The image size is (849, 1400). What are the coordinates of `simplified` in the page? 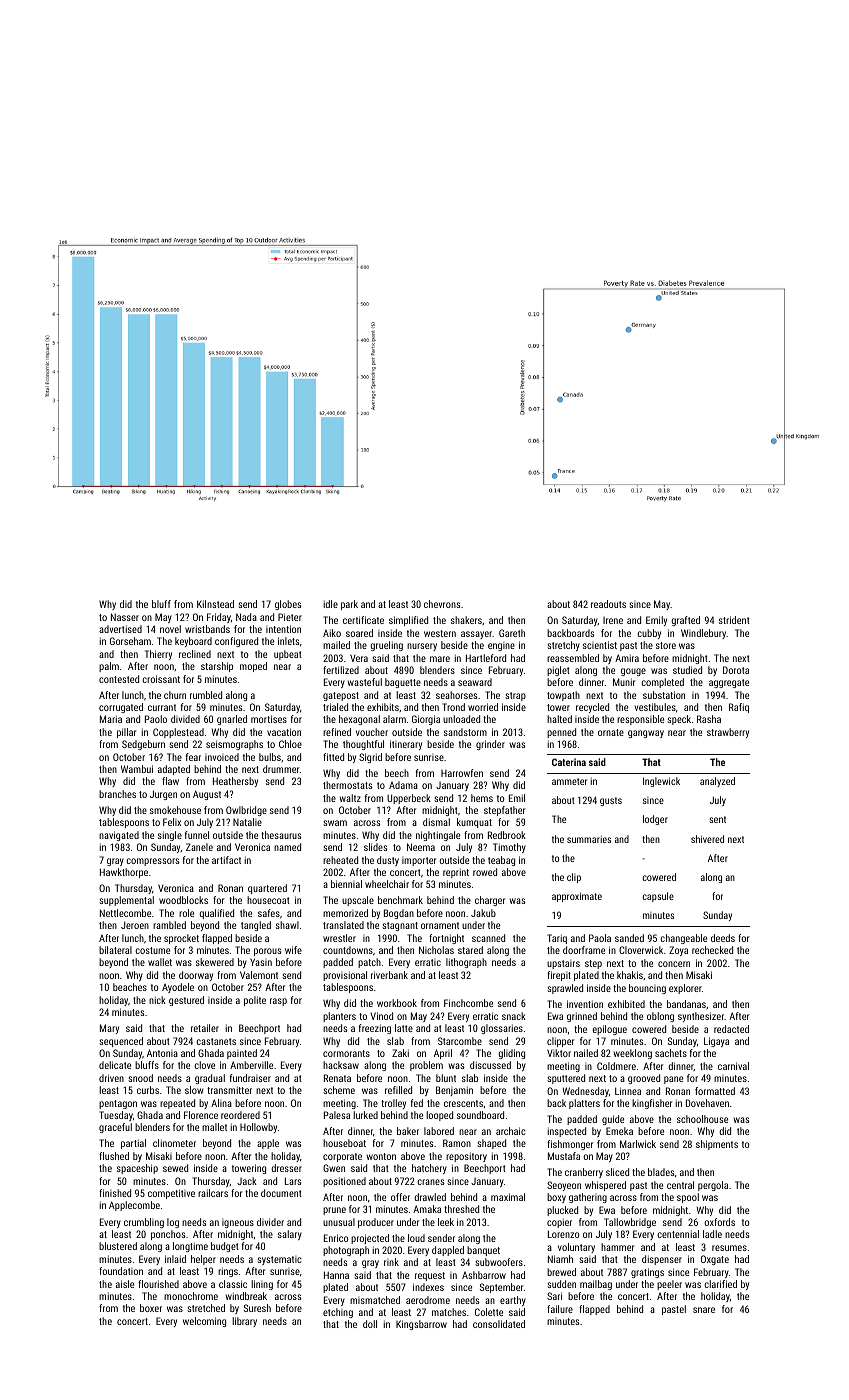 It's located at (408, 621).
